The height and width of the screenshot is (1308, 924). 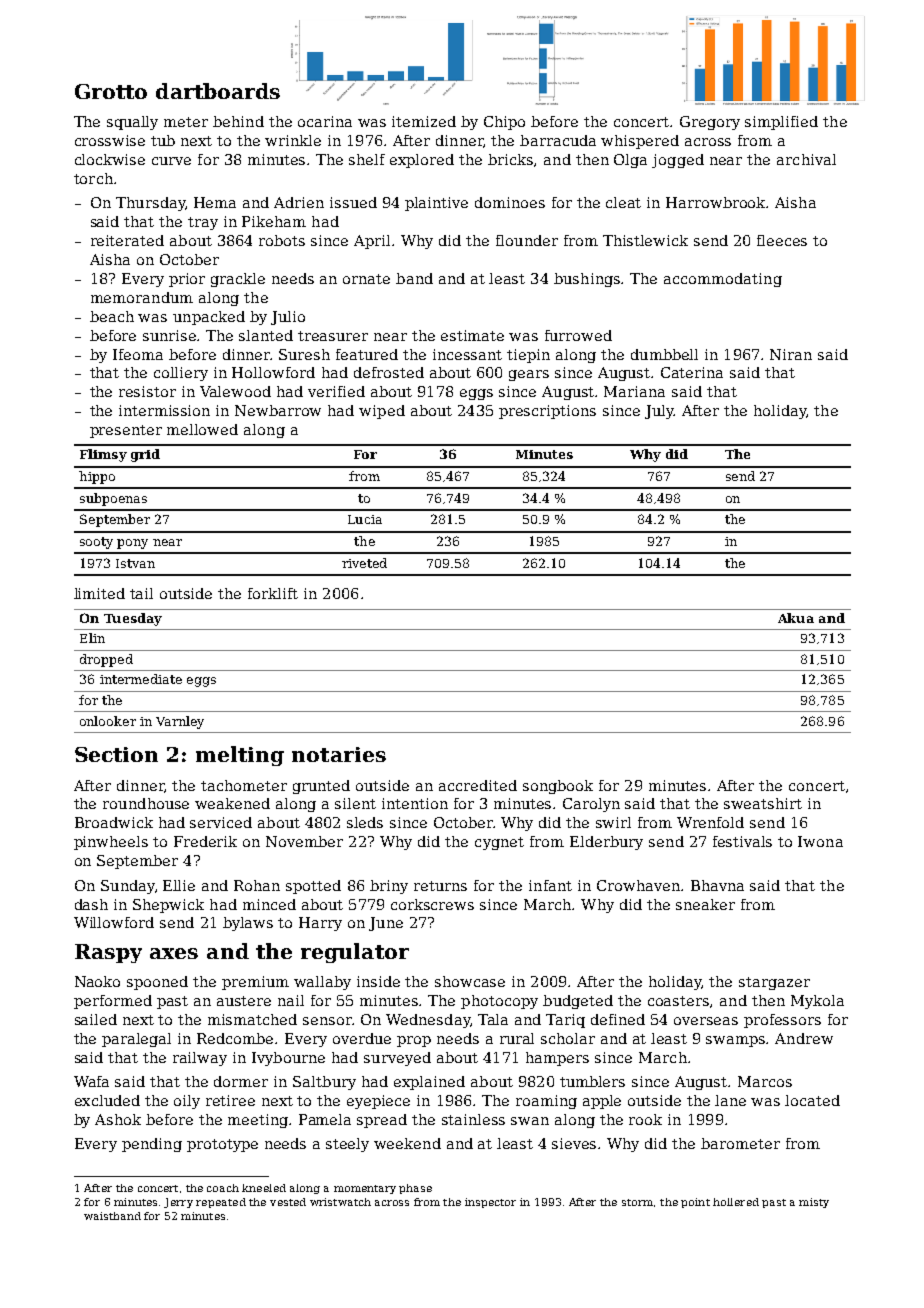 I want to click on notaries, so click(x=339, y=754).
